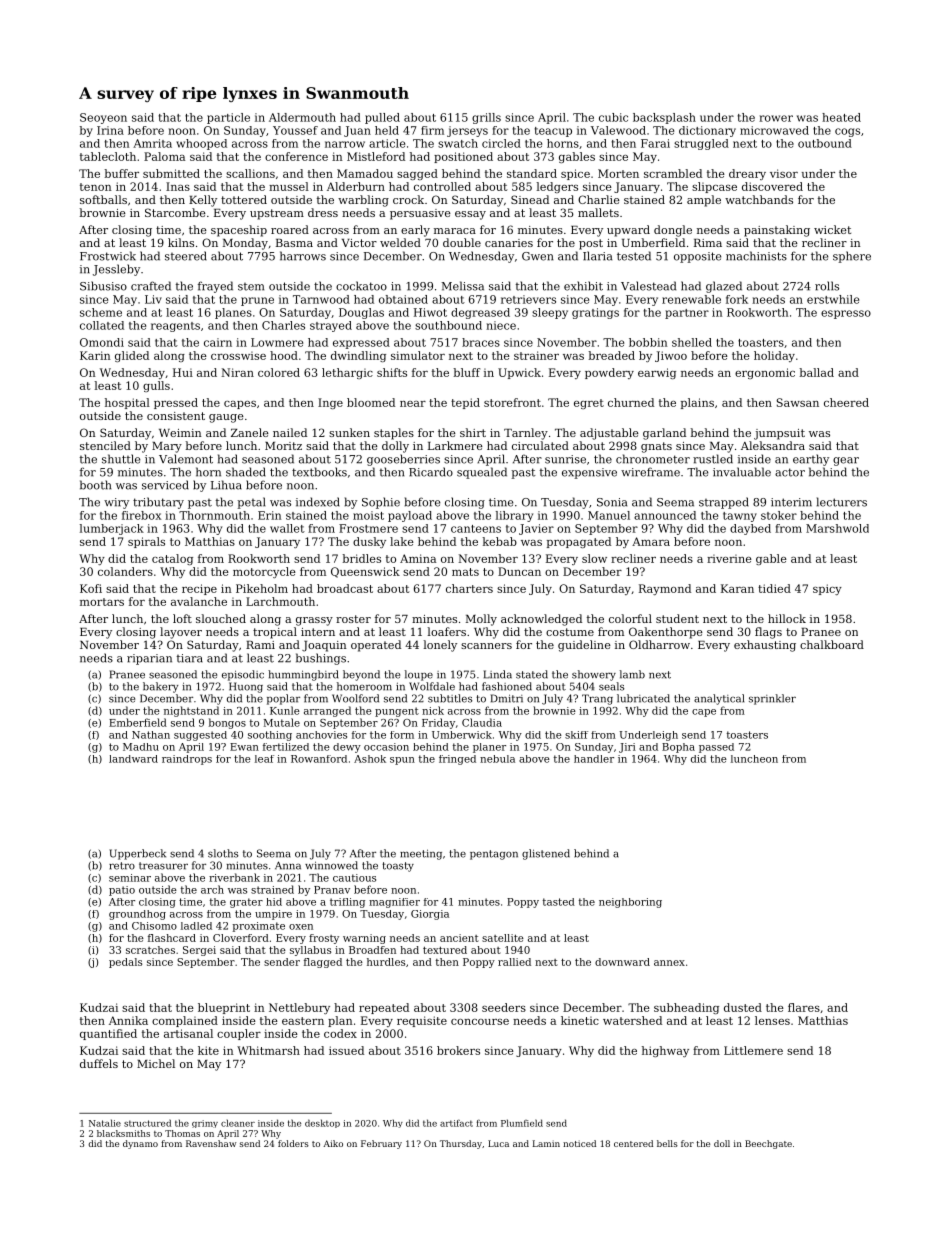  Describe the element at coordinates (149, 659) in the screenshot. I see `riparian` at that location.
